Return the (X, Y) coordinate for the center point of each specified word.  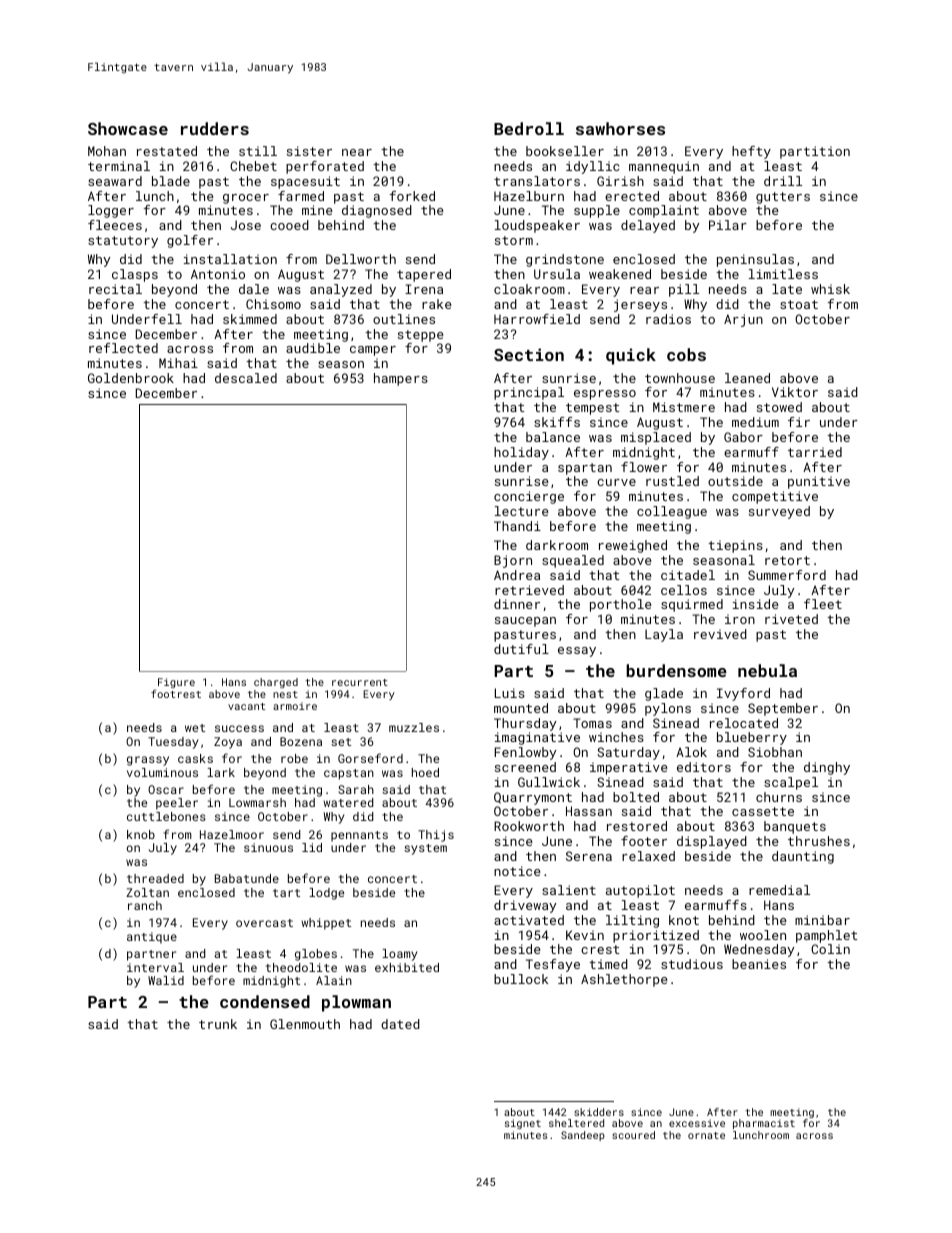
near (357, 152)
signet (523, 1124)
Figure (176, 683)
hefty (751, 152)
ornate (706, 1135)
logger (111, 211)
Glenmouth (305, 1024)
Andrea (517, 575)
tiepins (735, 546)
